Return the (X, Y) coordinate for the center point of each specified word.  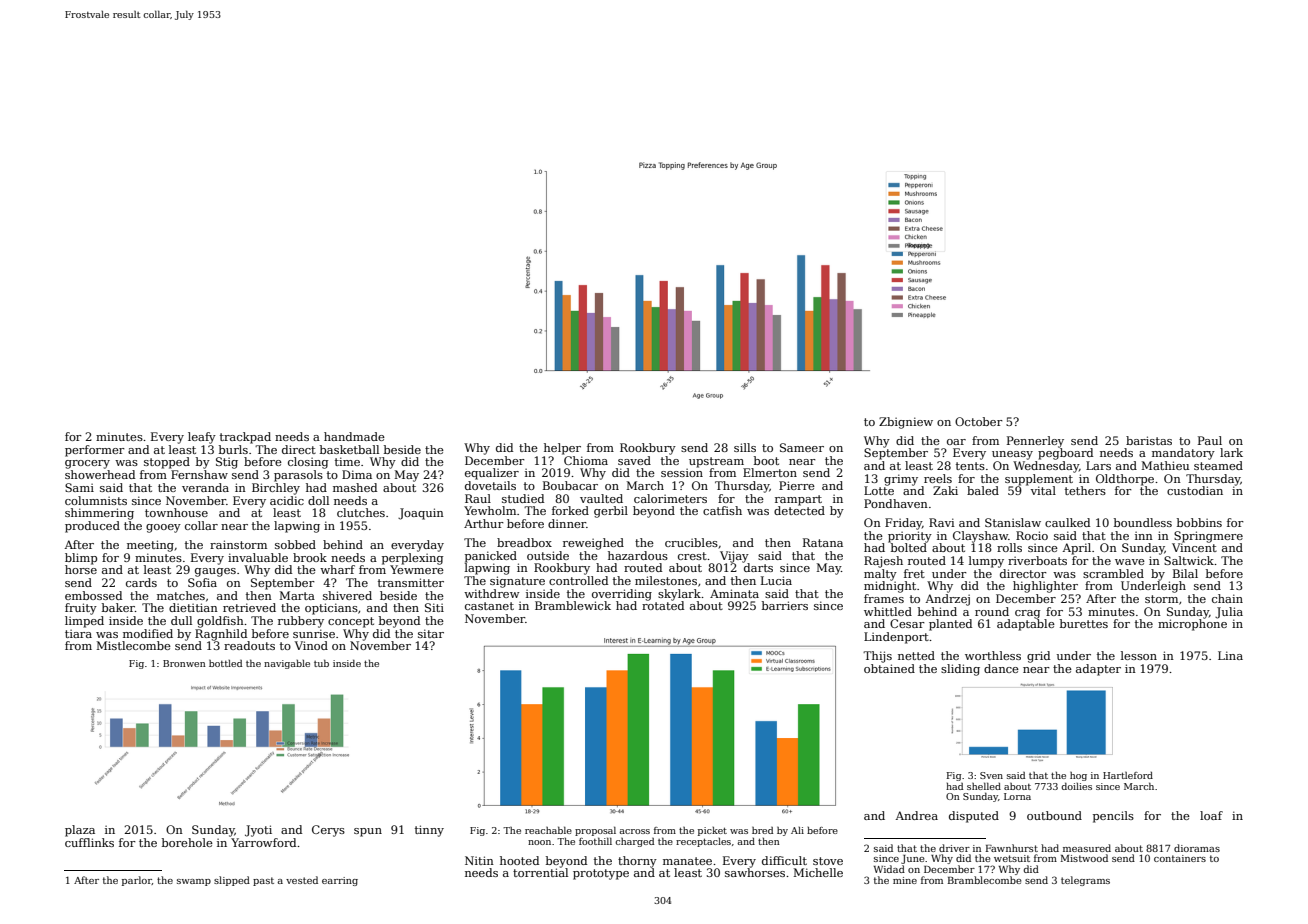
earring (340, 881)
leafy (202, 438)
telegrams (1085, 881)
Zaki (945, 490)
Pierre (797, 485)
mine (905, 880)
